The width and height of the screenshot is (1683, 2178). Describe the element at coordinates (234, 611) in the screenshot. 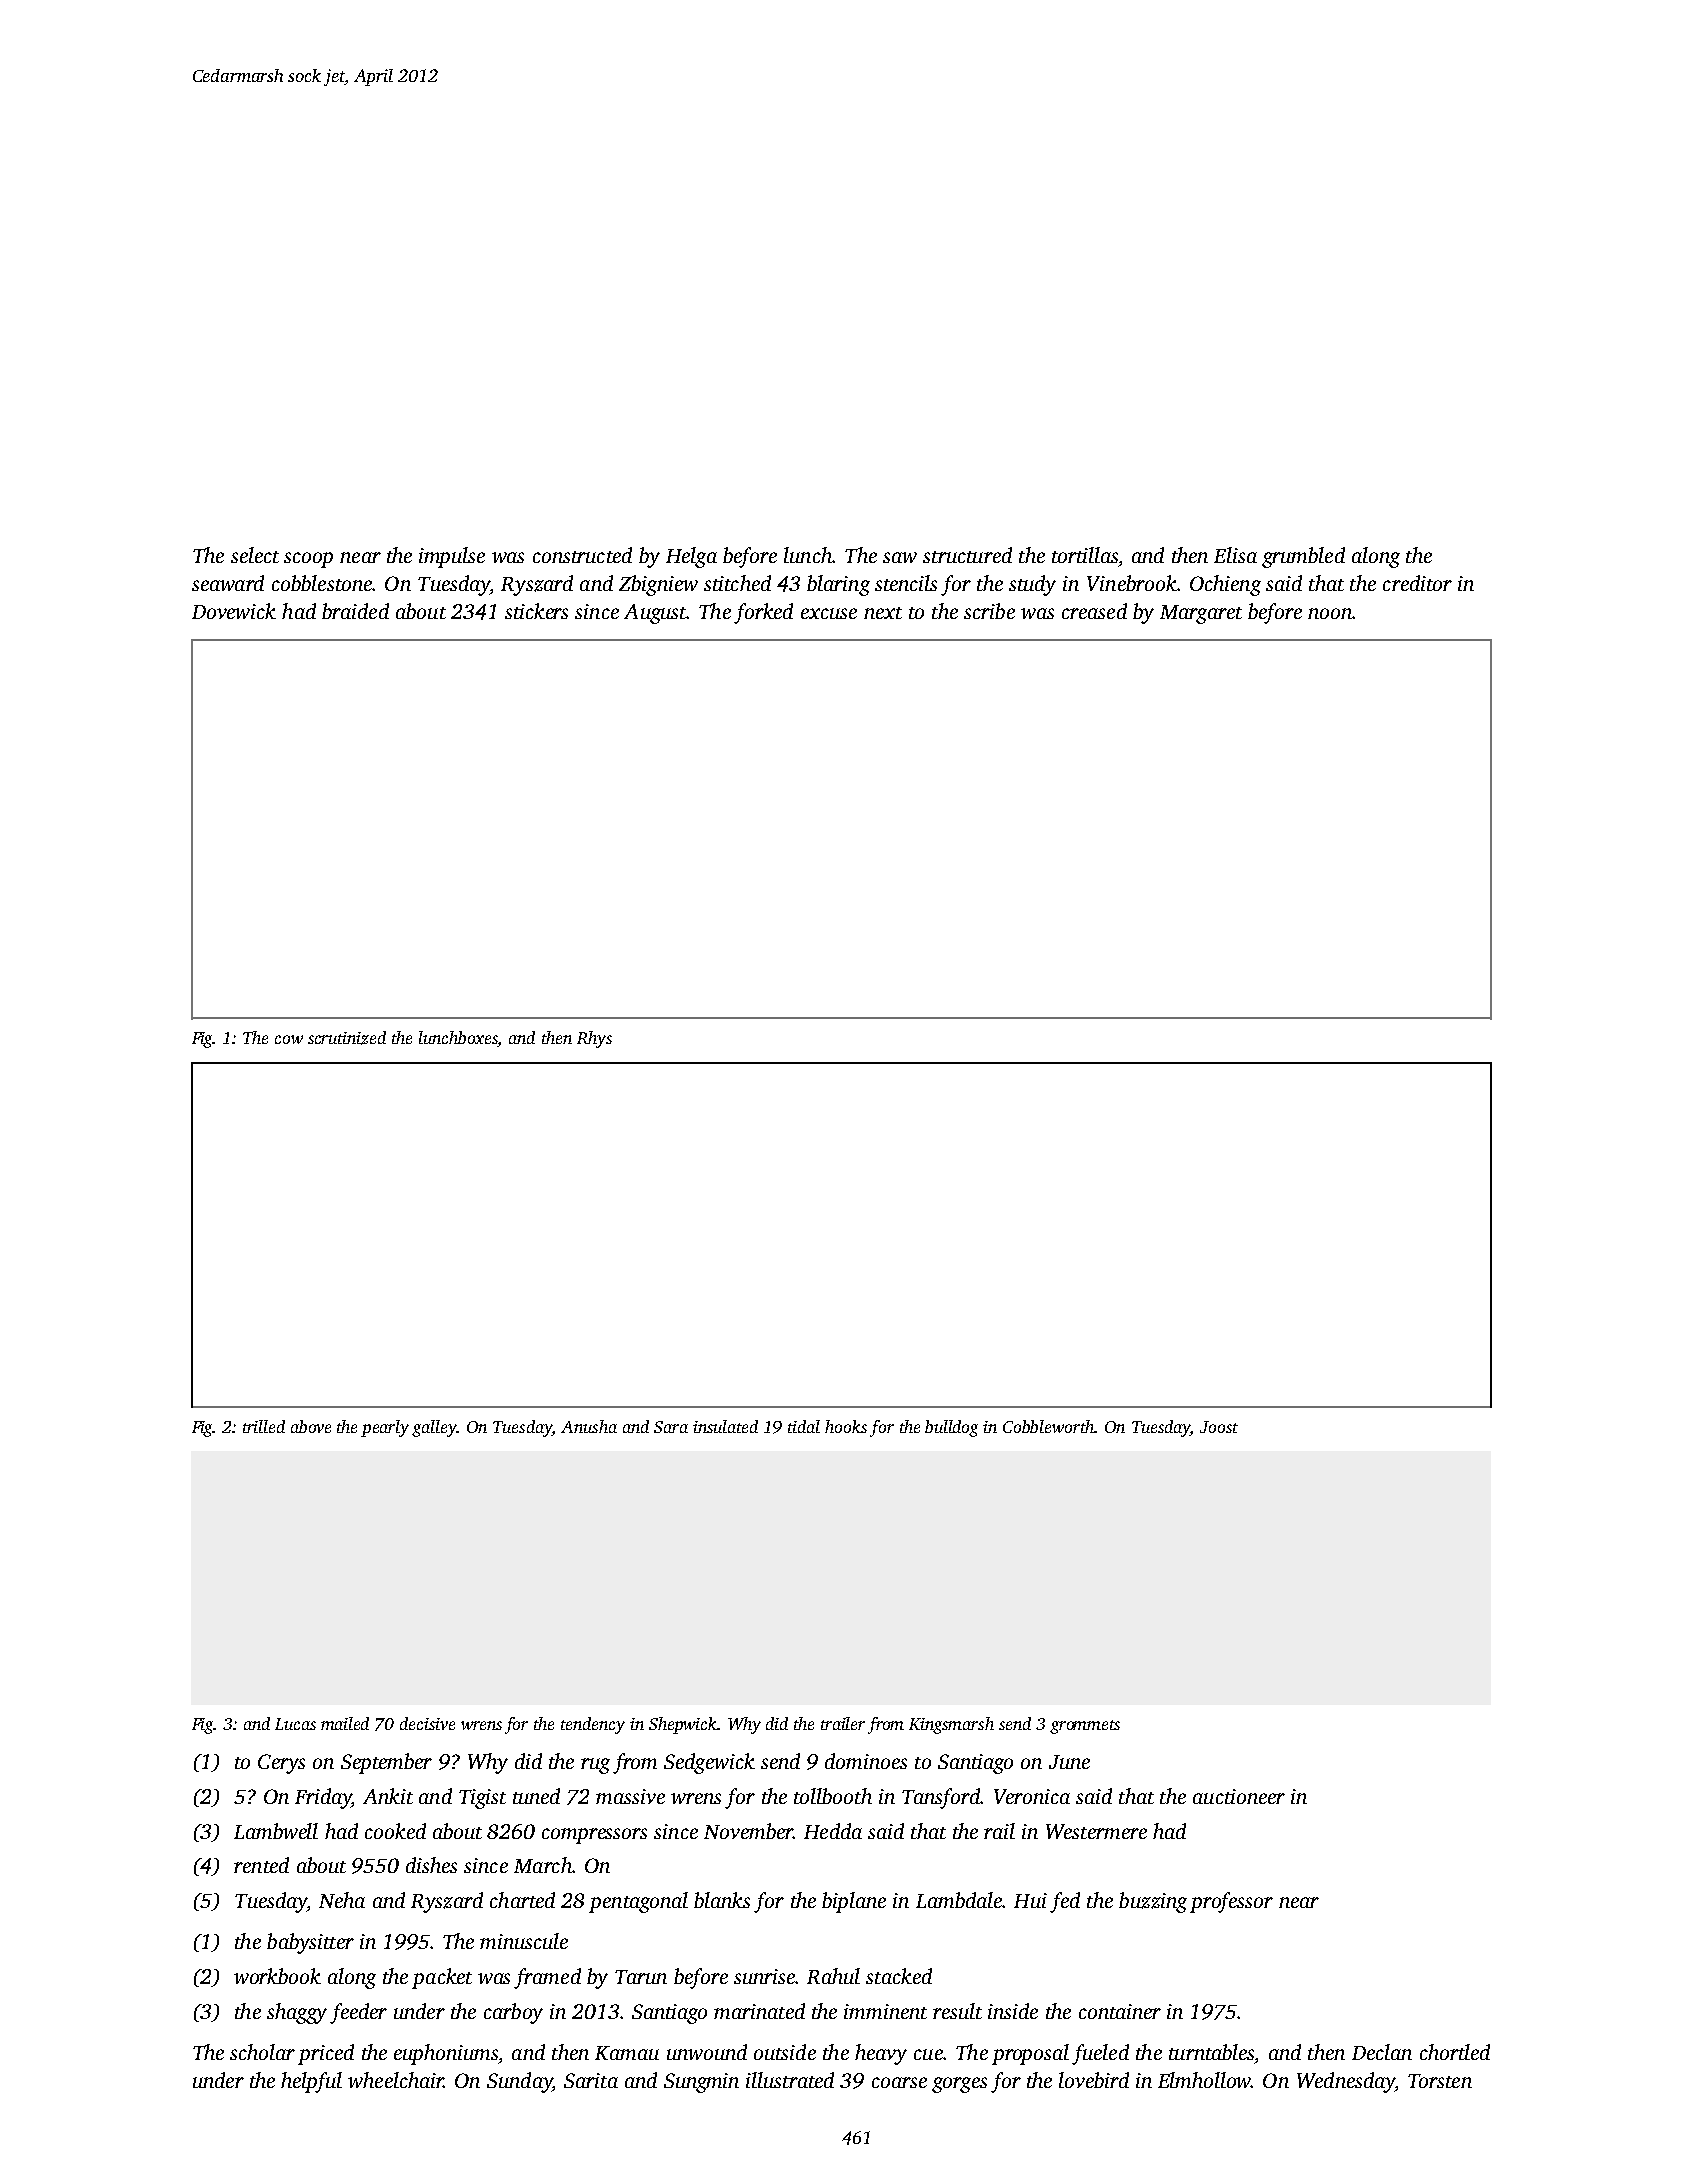

I see `Dovewick` at that location.
